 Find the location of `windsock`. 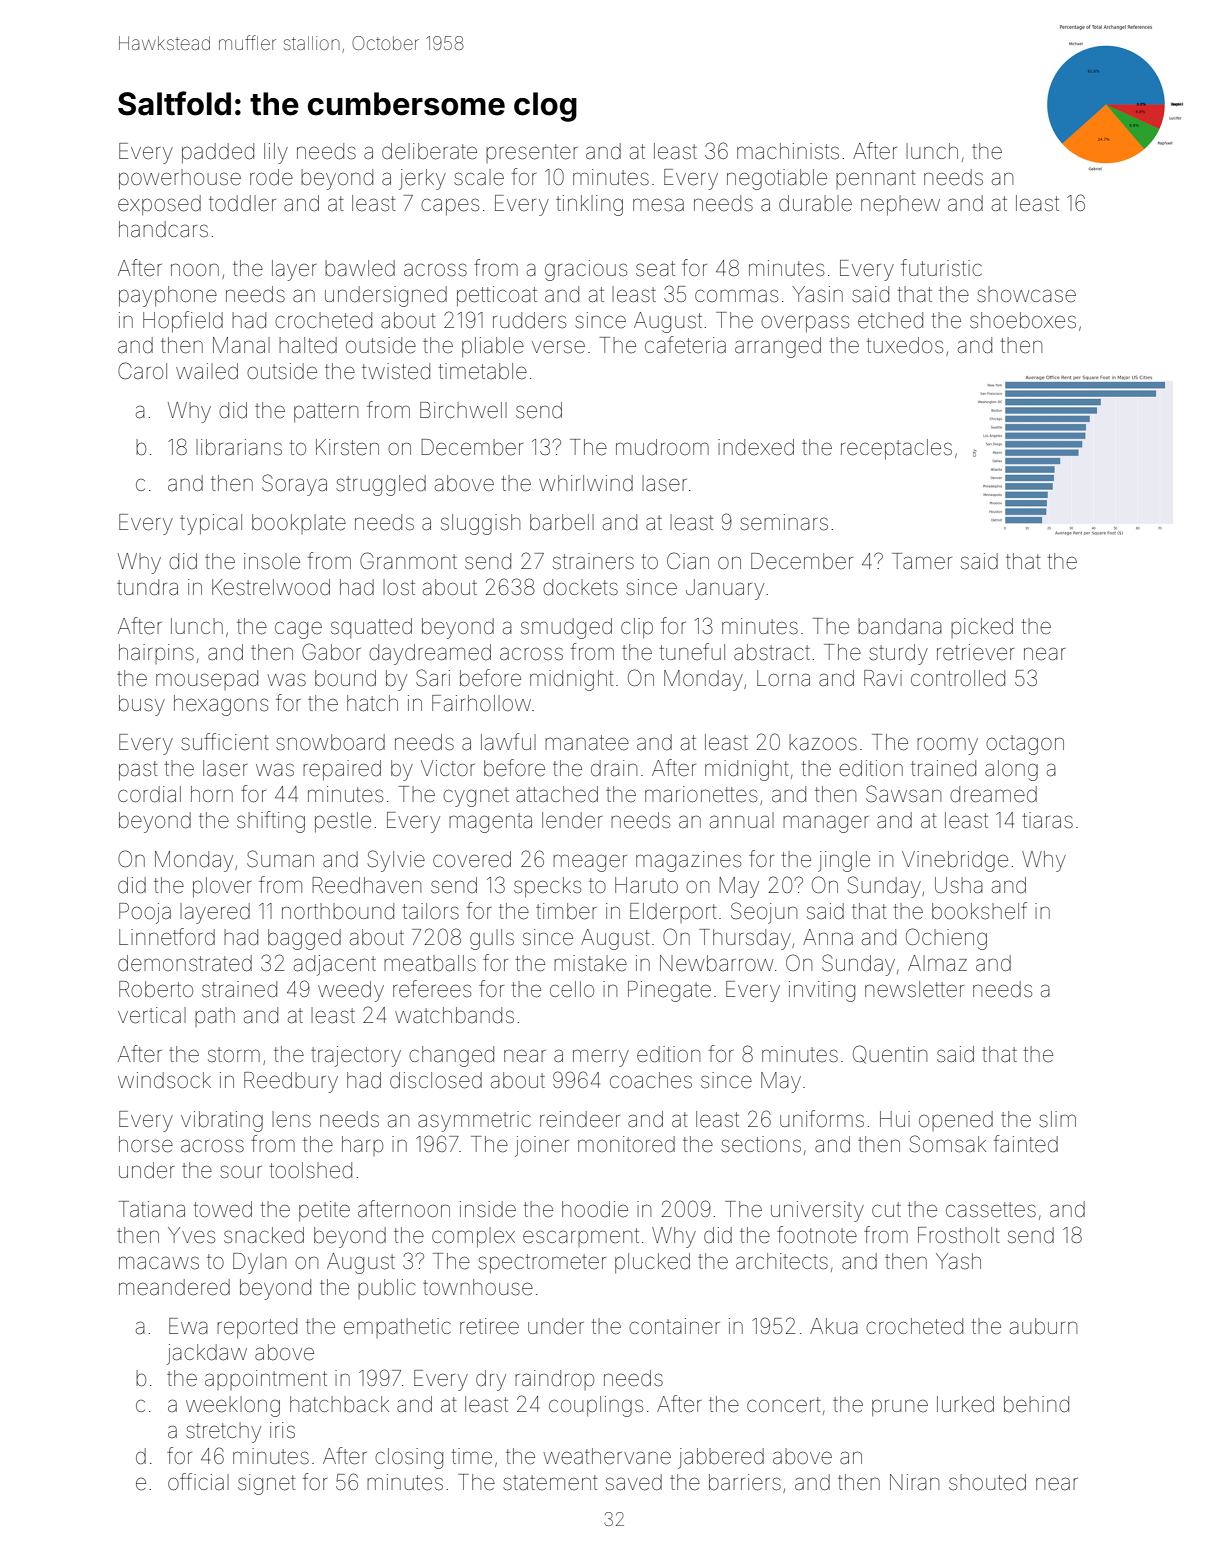

windsock is located at coordinates (164, 1080).
